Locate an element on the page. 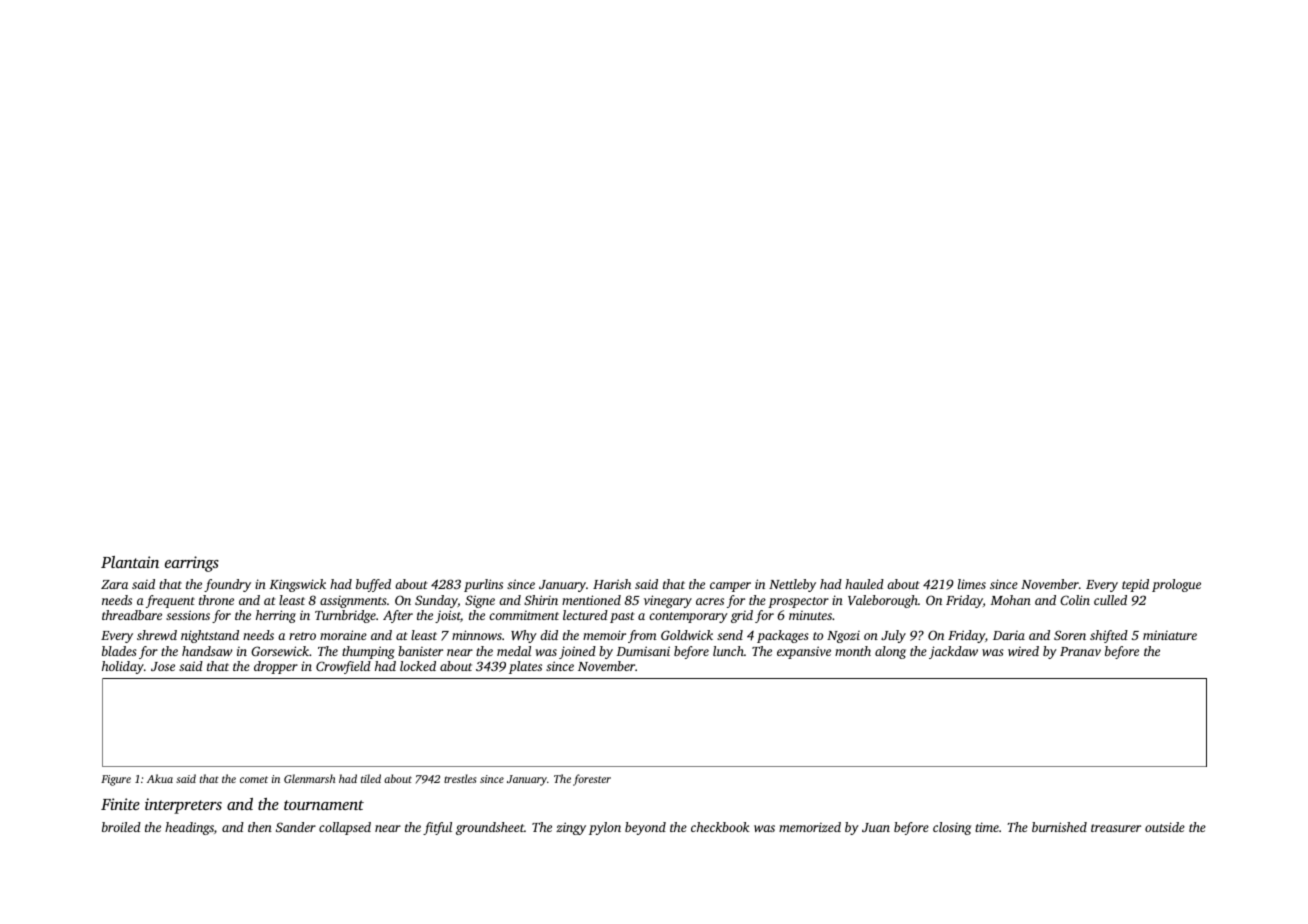 This image has height=924, width=1308. Pranav is located at coordinates (1080, 651).
